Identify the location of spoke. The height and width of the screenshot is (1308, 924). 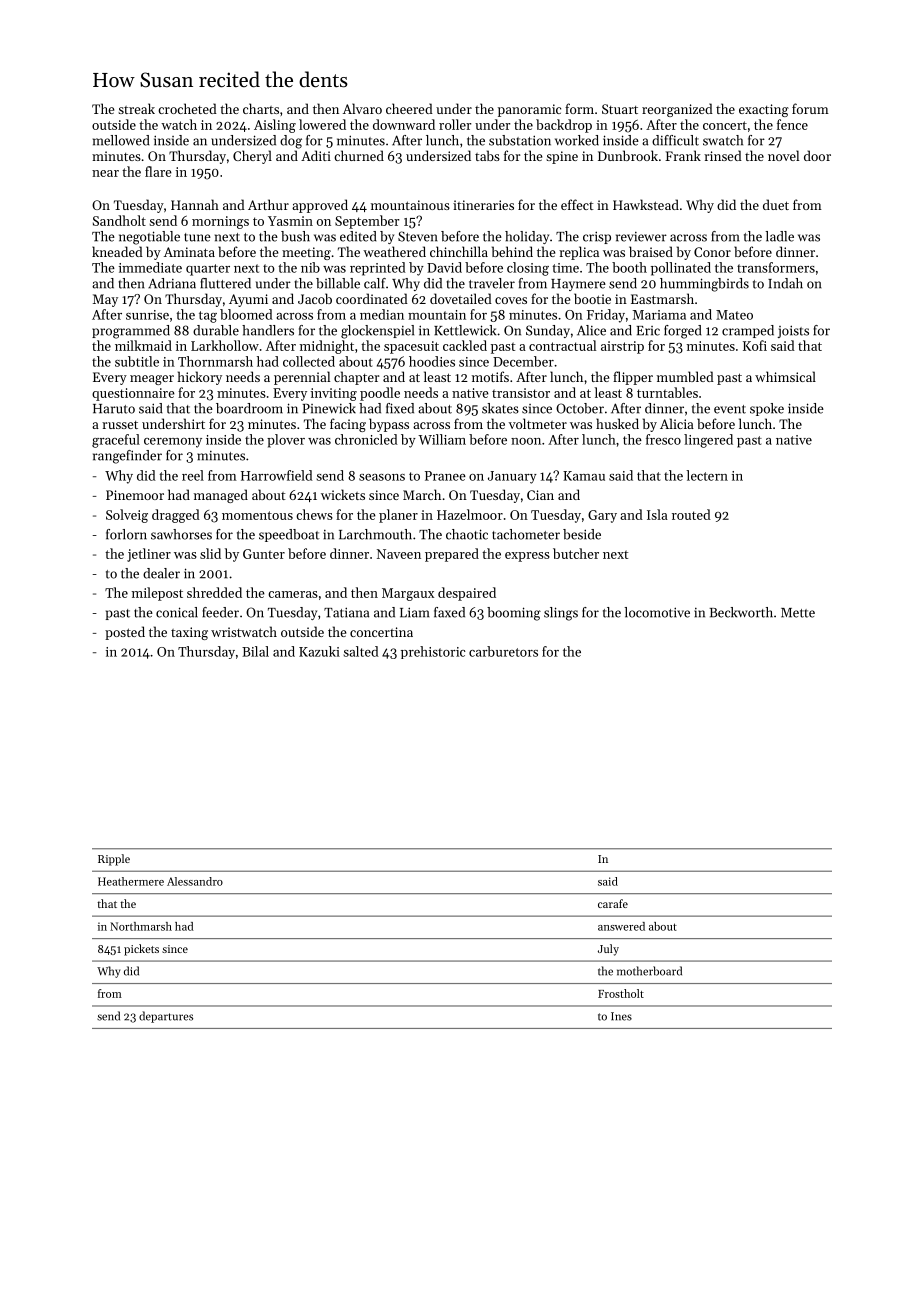
(767, 409).
